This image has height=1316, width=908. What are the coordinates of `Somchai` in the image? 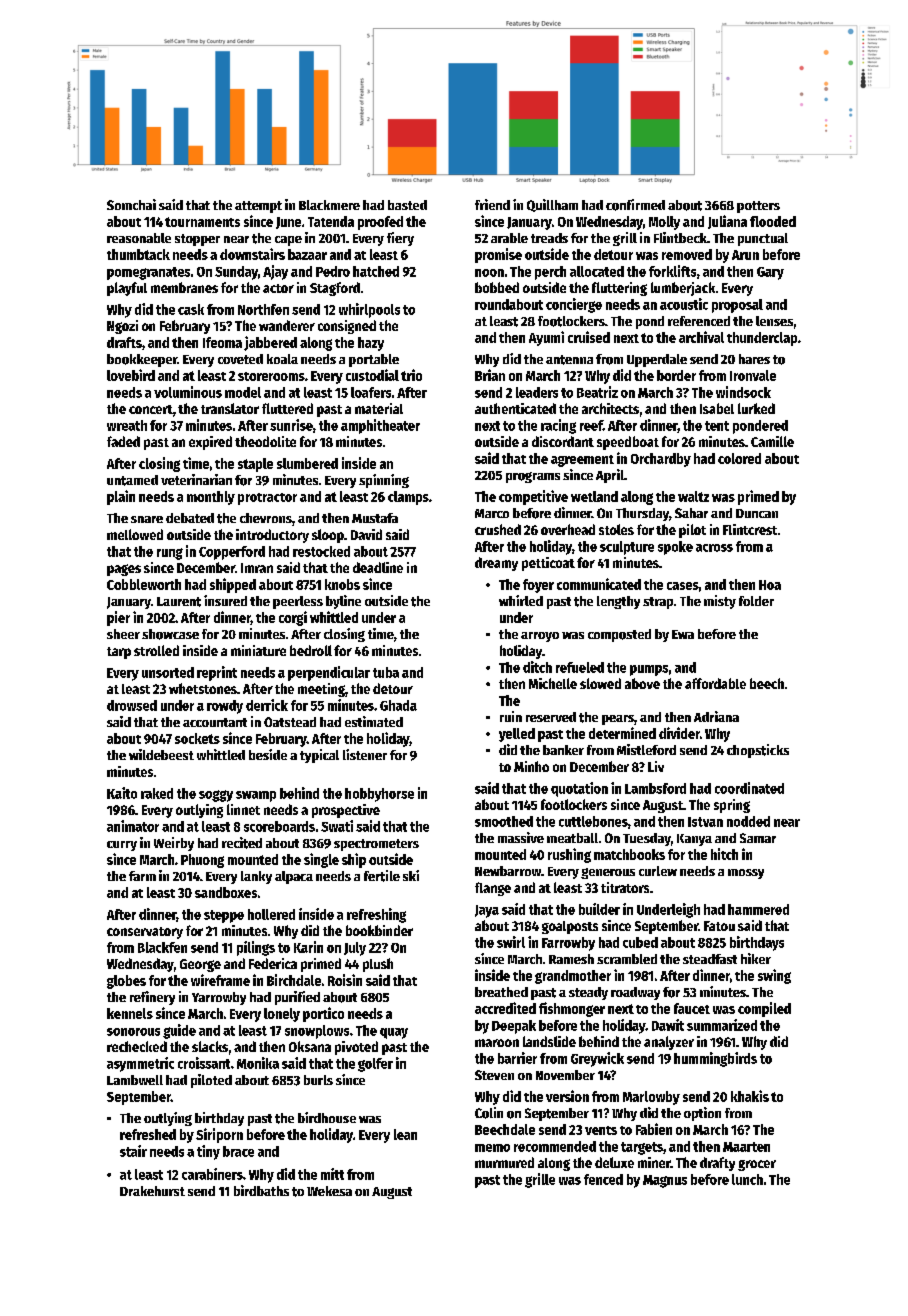 It's located at (131, 204).
